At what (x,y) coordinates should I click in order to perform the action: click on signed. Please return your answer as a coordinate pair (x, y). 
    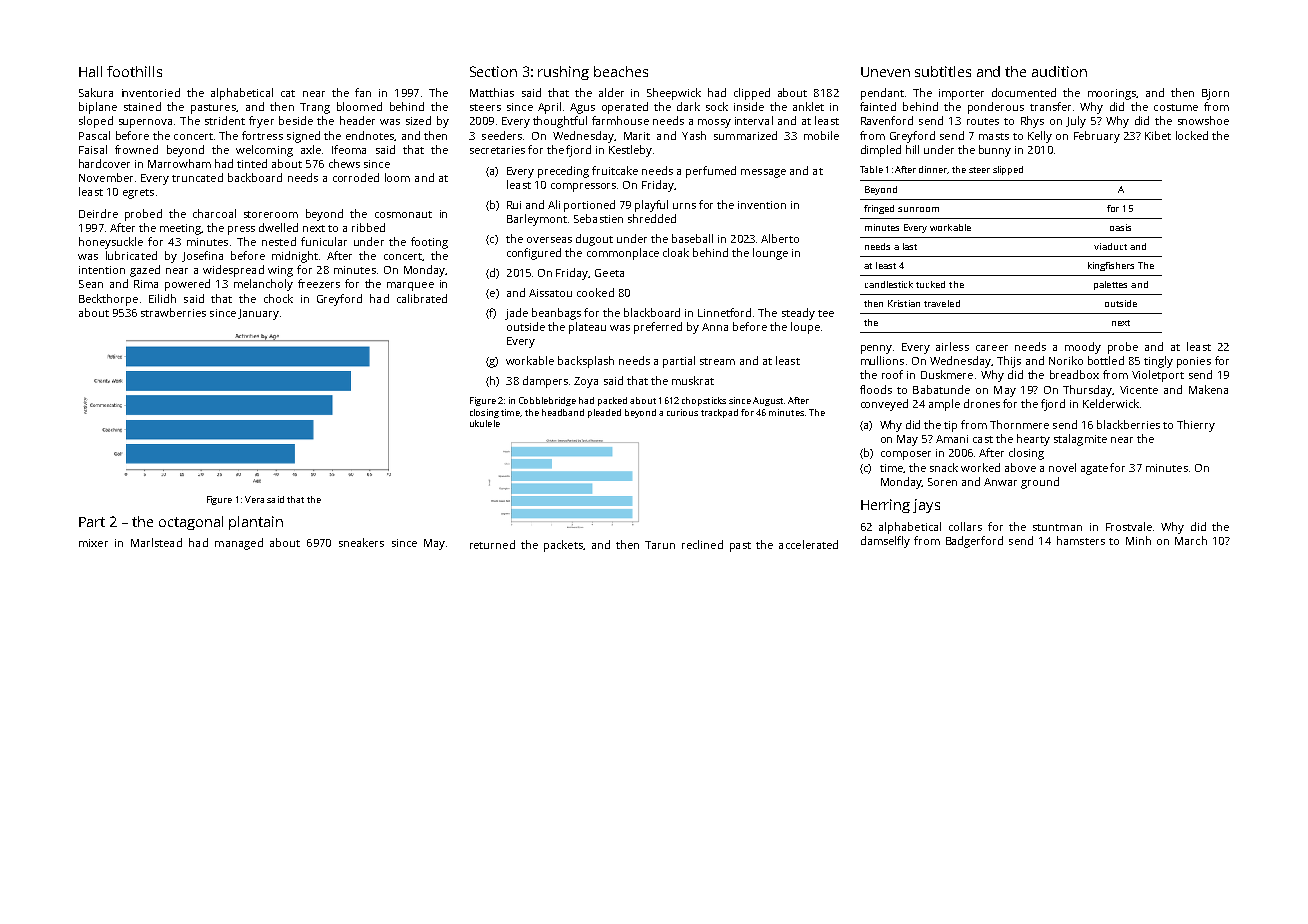
    Looking at the image, I should click on (303, 137).
